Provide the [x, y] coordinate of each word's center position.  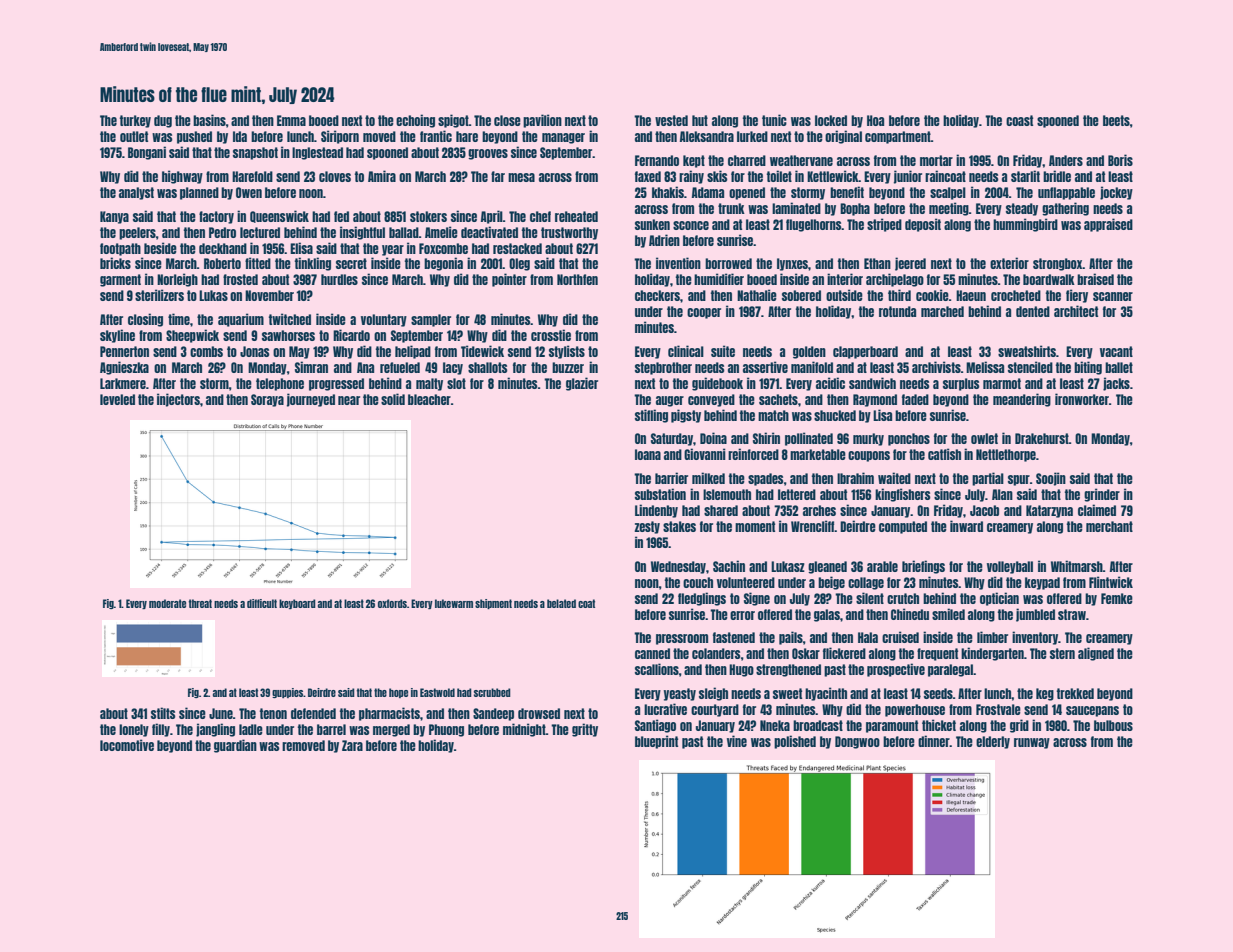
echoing [415, 121]
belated [561, 603]
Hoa [875, 120]
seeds [938, 693]
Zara [352, 745]
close [507, 120]
